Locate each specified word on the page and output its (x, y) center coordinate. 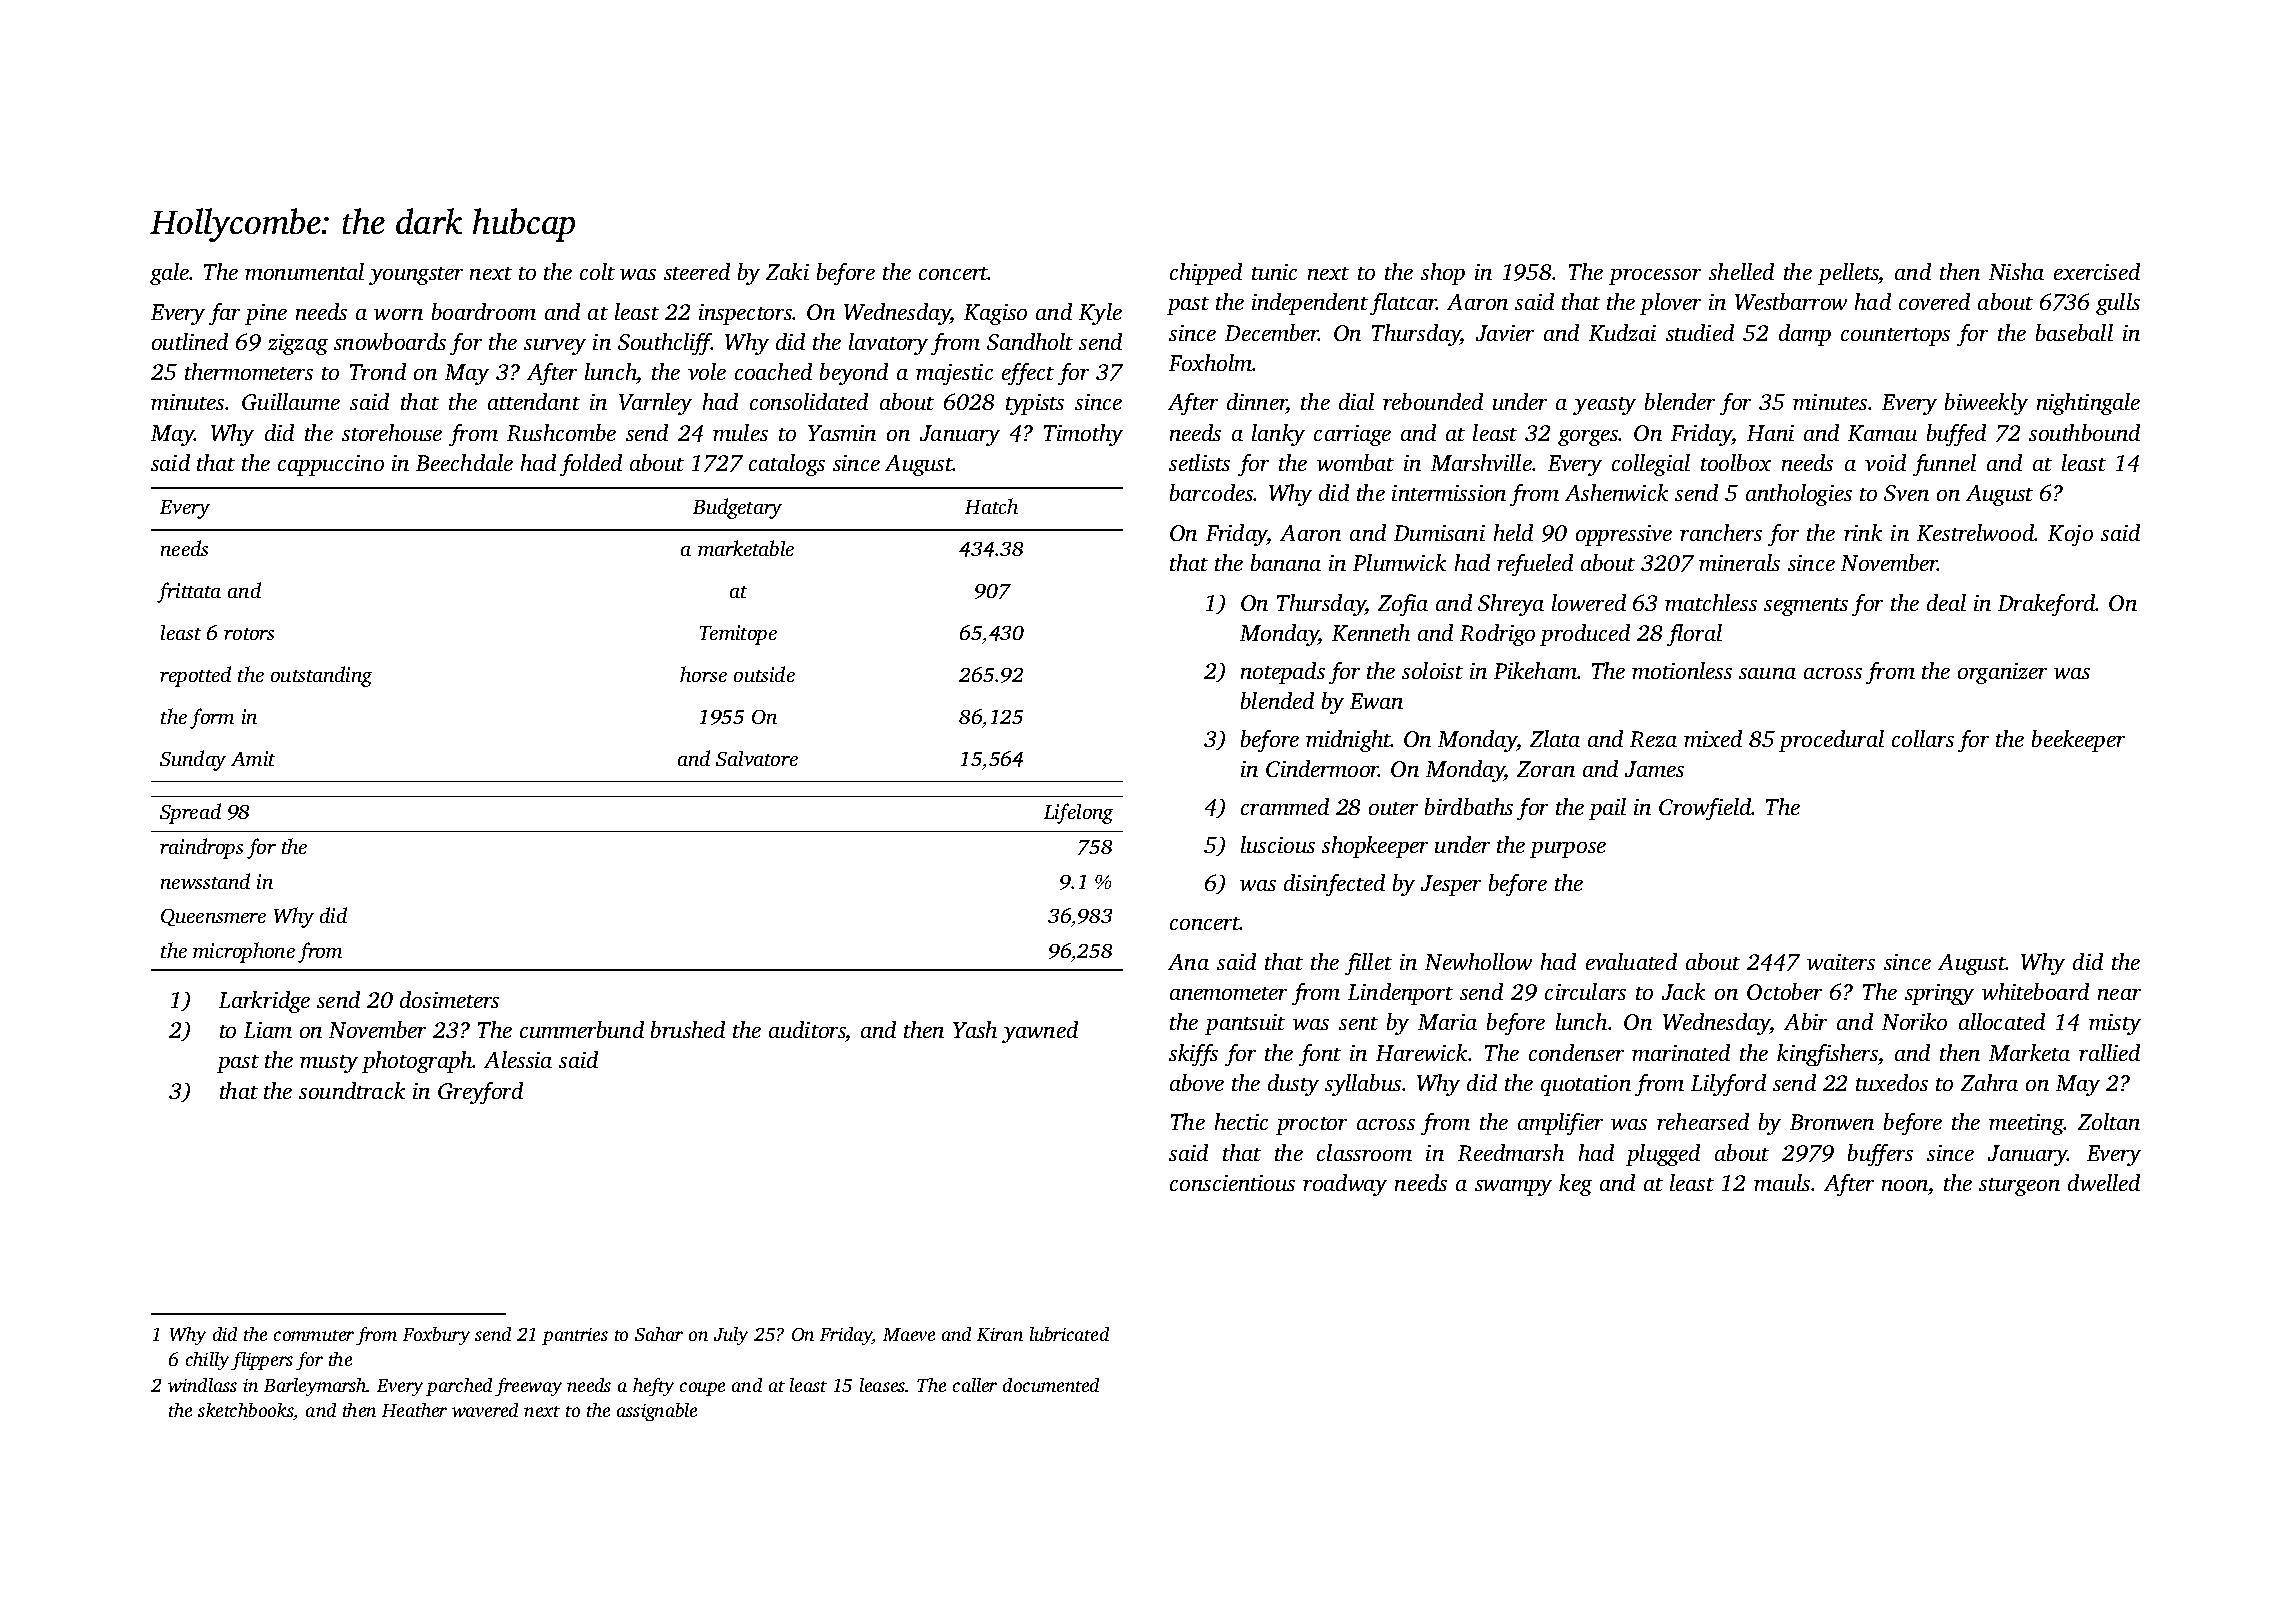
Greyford (480, 1093)
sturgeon (2019, 1187)
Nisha (2016, 271)
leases (883, 1385)
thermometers (249, 371)
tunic (1274, 272)
